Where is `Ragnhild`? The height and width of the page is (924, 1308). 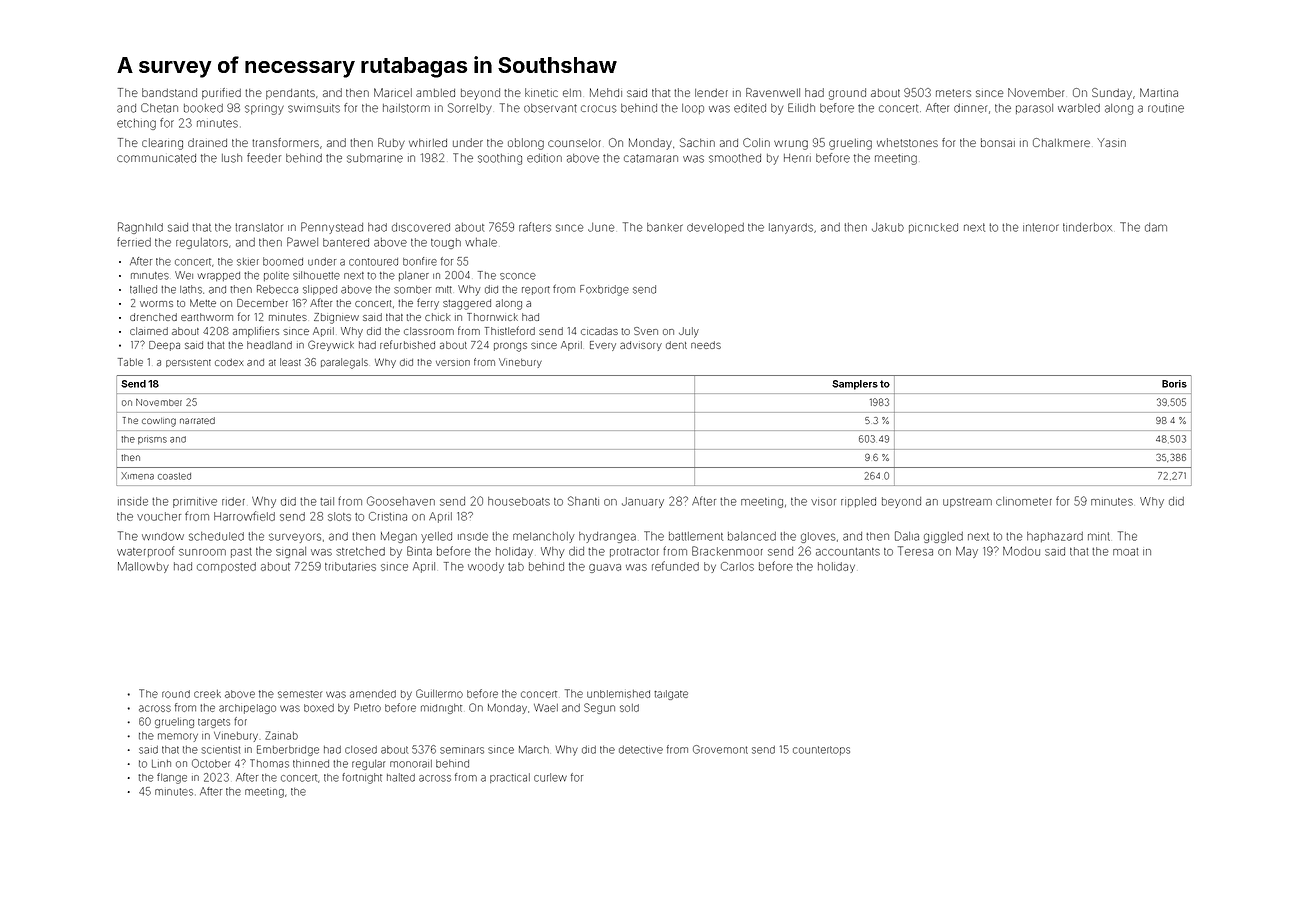
Ragnhild is located at coordinates (140, 228).
